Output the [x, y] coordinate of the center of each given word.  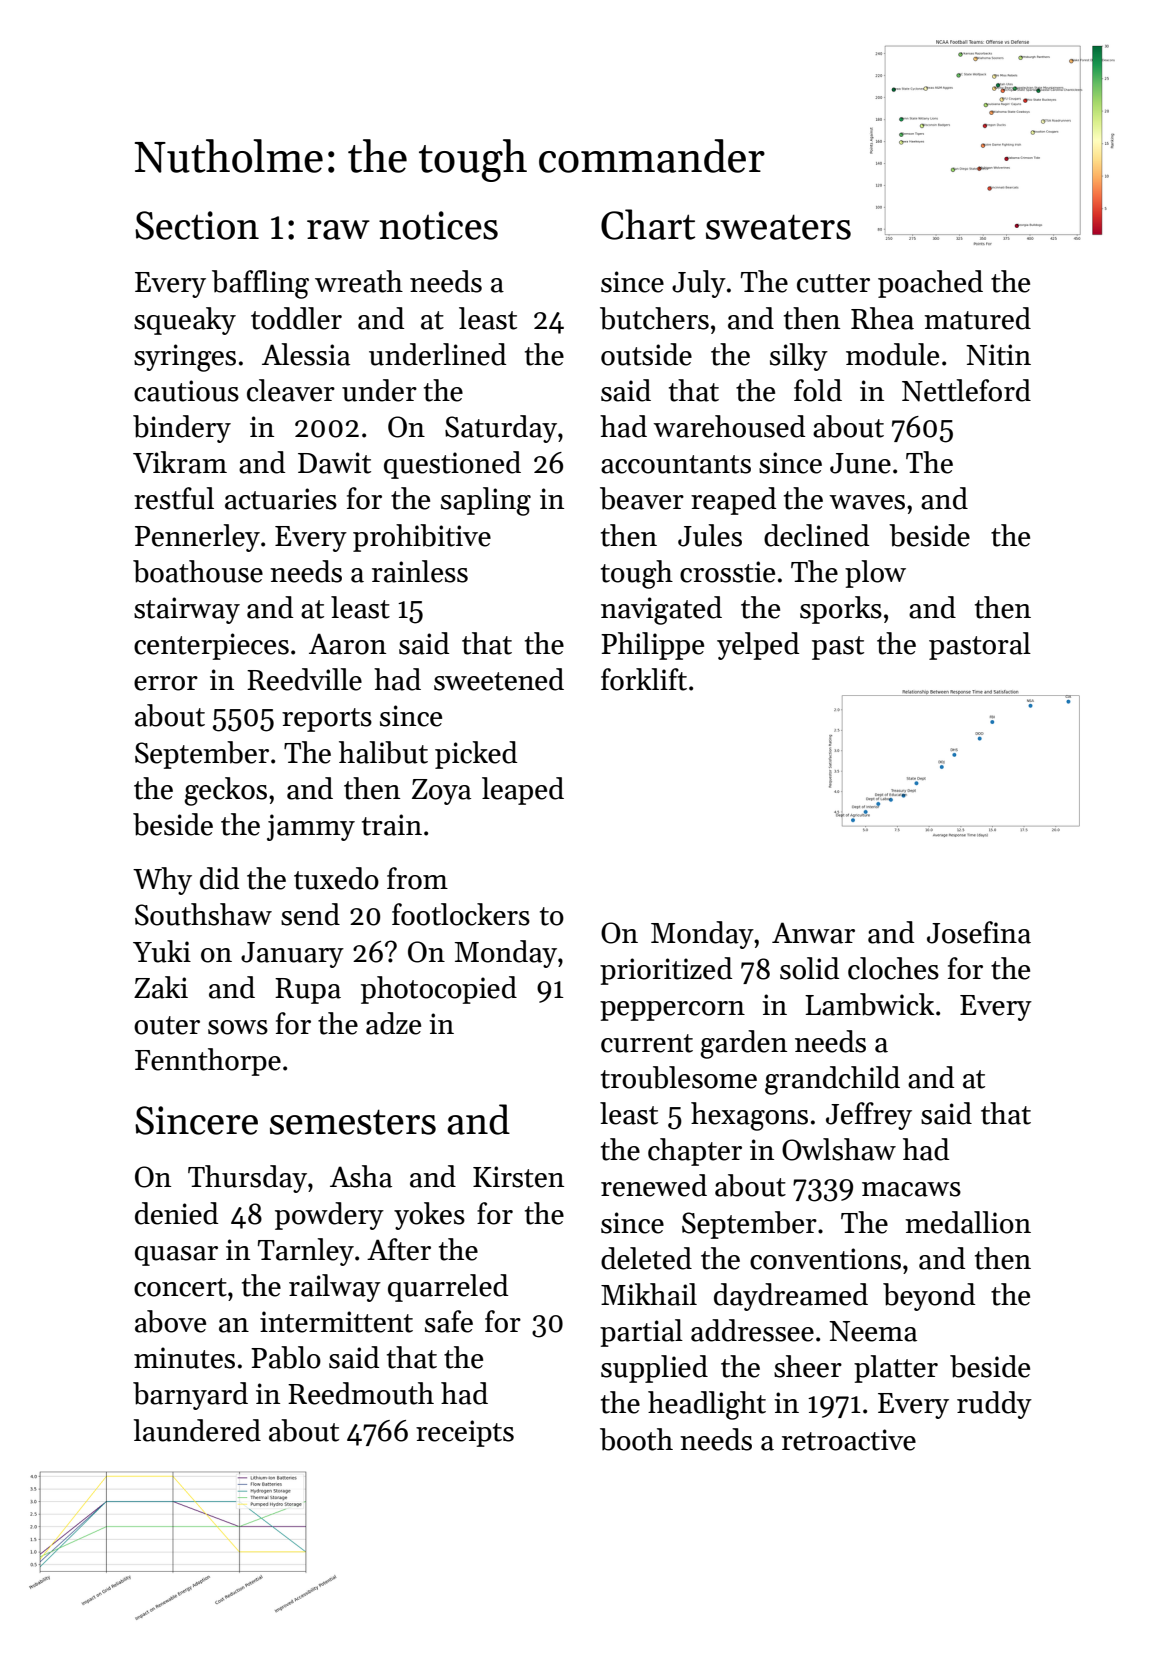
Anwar [813, 933]
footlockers [461, 914]
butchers [654, 318]
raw [338, 230]
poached [930, 284]
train [392, 825]
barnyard [190, 1396]
